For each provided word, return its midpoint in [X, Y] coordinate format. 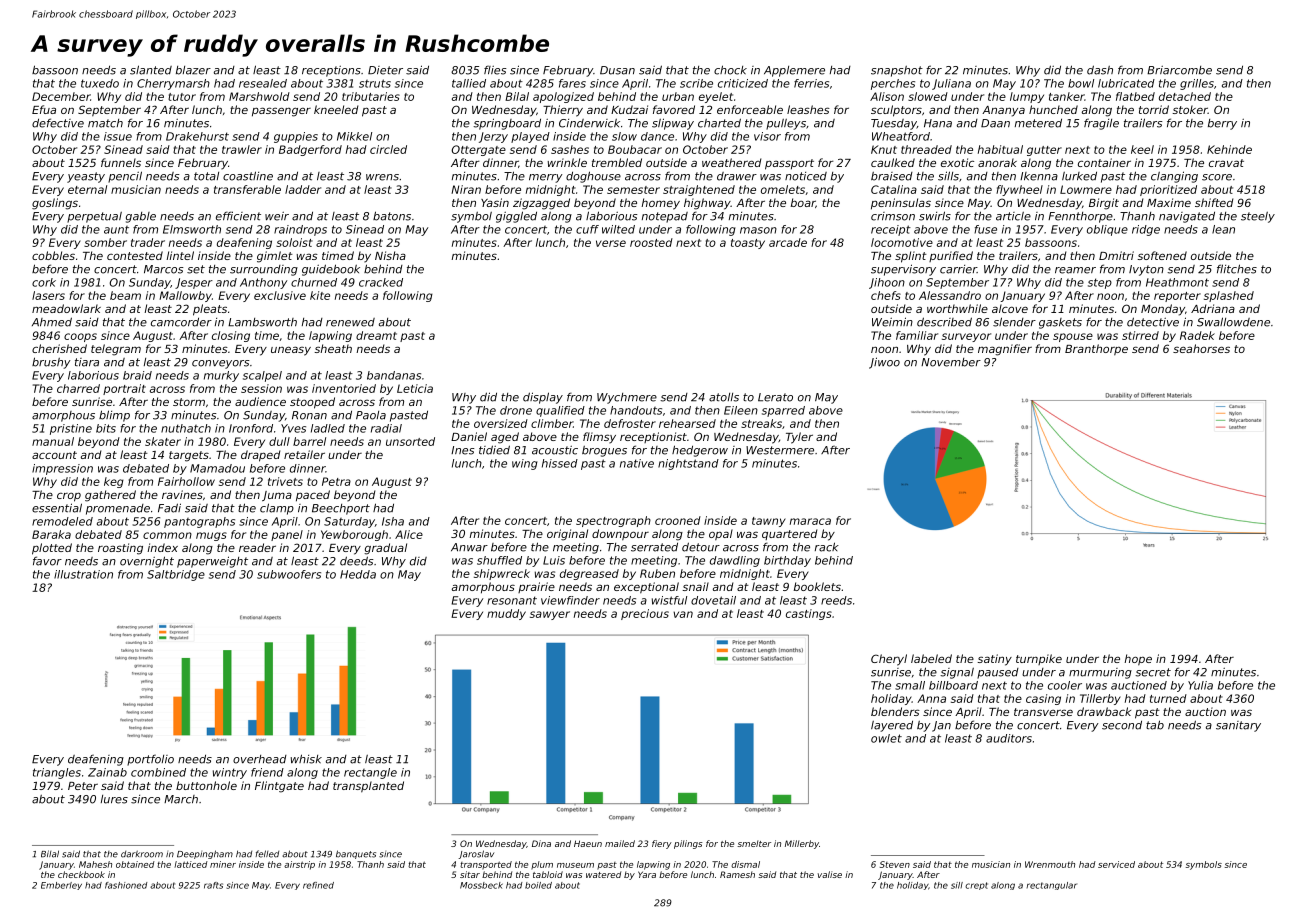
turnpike [1039, 659]
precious [645, 614]
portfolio [150, 760]
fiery [662, 844]
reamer [1075, 270]
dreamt [376, 335]
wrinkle [567, 162]
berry [1222, 124]
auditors [1009, 738]
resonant [512, 600]
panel [287, 535]
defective [58, 123]
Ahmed [52, 322]
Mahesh [95, 864]
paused [998, 673]
